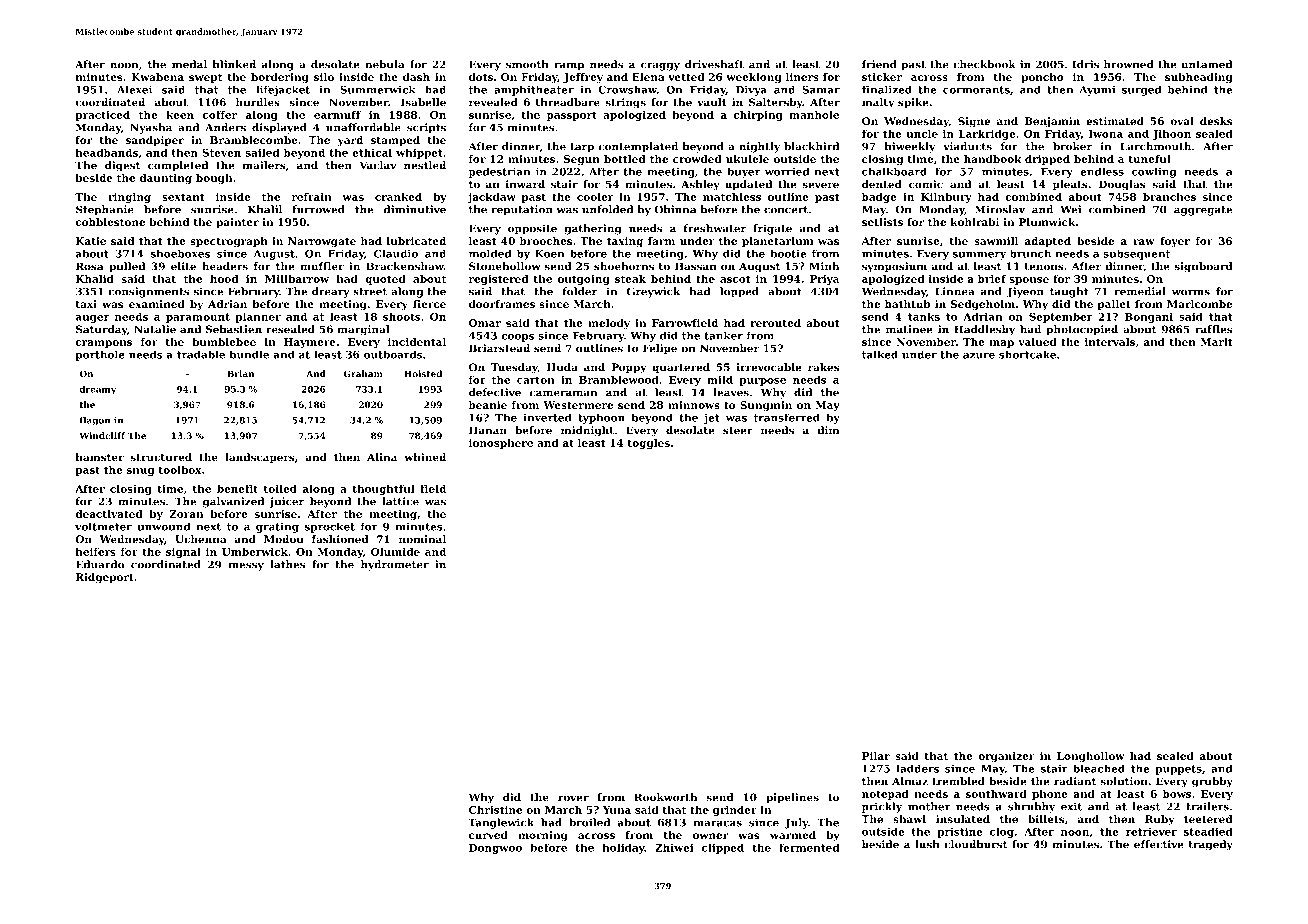 This page has width=1308, height=924. What do you see at coordinates (723, 848) in the page?
I see `clipped` at bounding box center [723, 848].
